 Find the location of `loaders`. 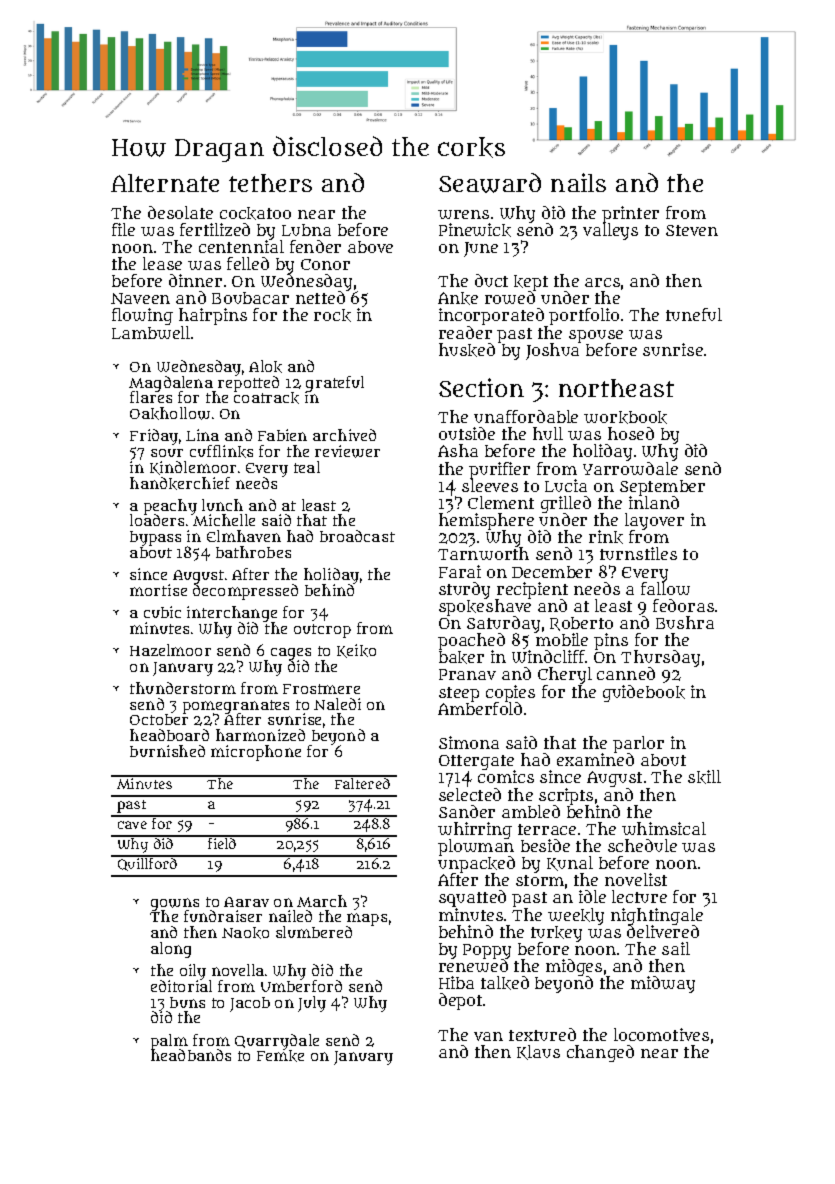

loaders is located at coordinates (157, 520).
